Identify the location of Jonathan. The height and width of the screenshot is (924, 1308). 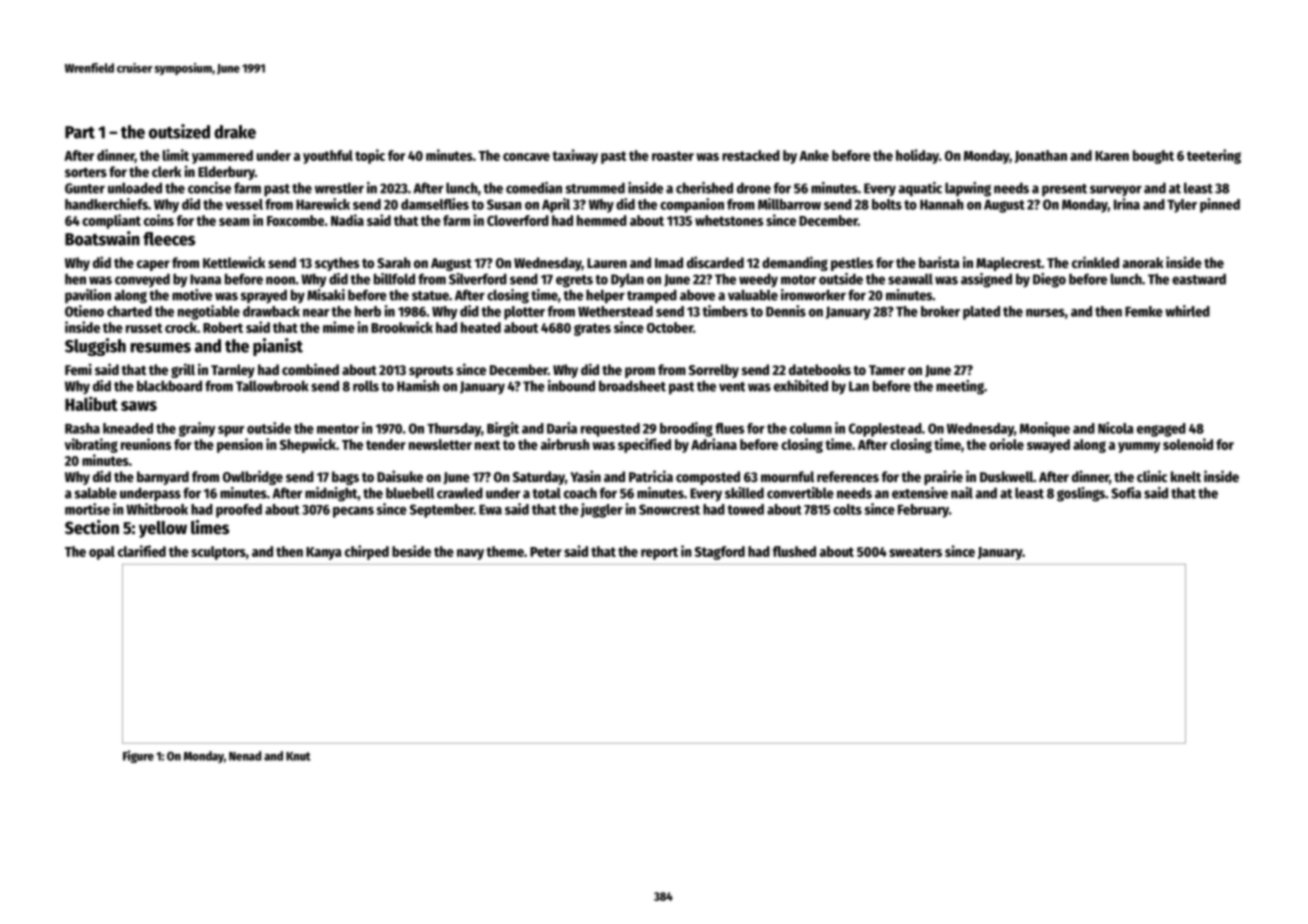
(1041, 156).
